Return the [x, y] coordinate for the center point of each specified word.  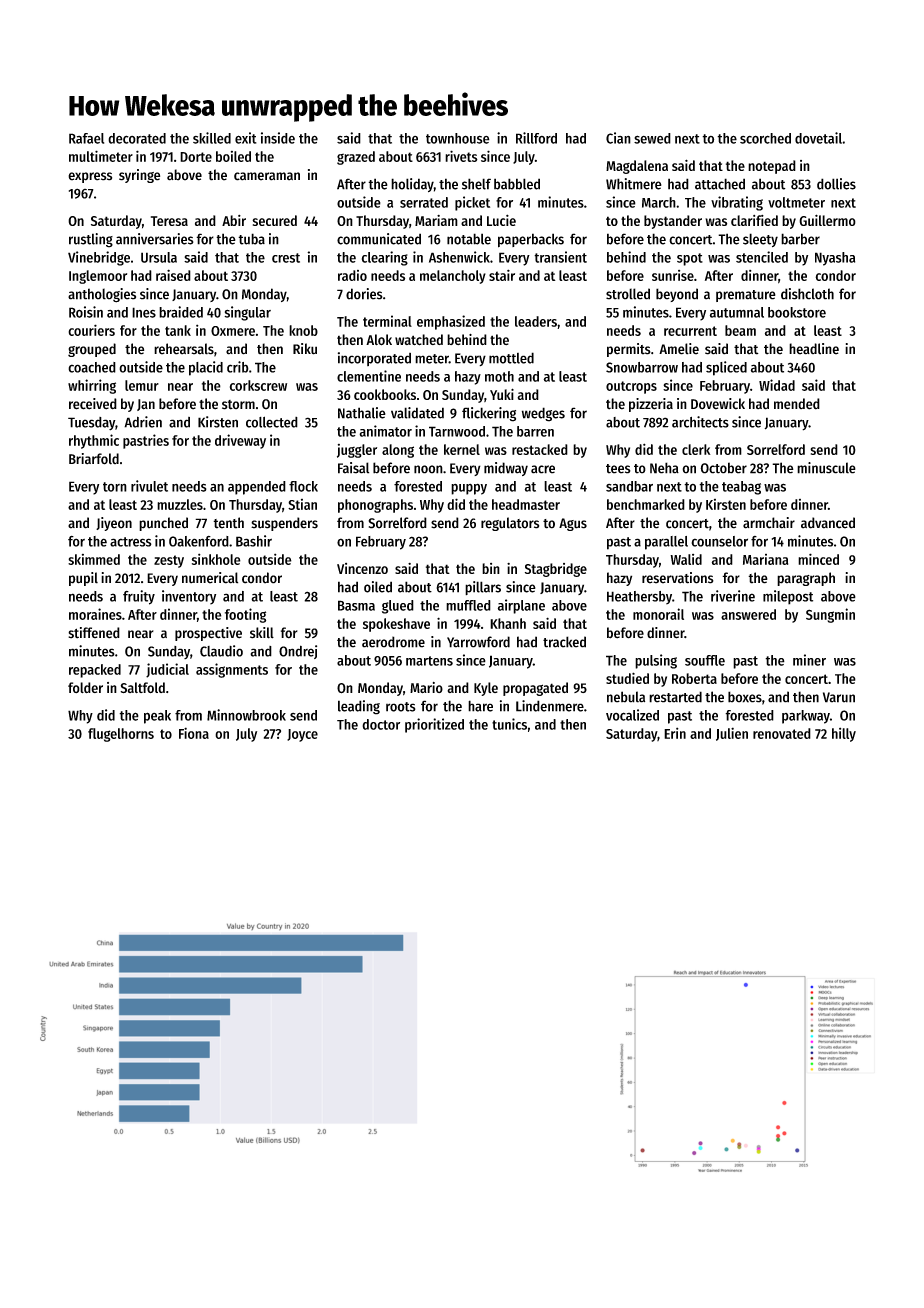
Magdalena [637, 167]
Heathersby [639, 598]
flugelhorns [121, 735]
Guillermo [827, 220]
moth [499, 376]
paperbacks [531, 240]
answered [748, 614]
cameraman [267, 176]
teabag [741, 488]
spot [690, 259]
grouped [92, 350]
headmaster [526, 504]
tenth [228, 523]
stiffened [94, 633]
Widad [777, 385]
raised [173, 275]
